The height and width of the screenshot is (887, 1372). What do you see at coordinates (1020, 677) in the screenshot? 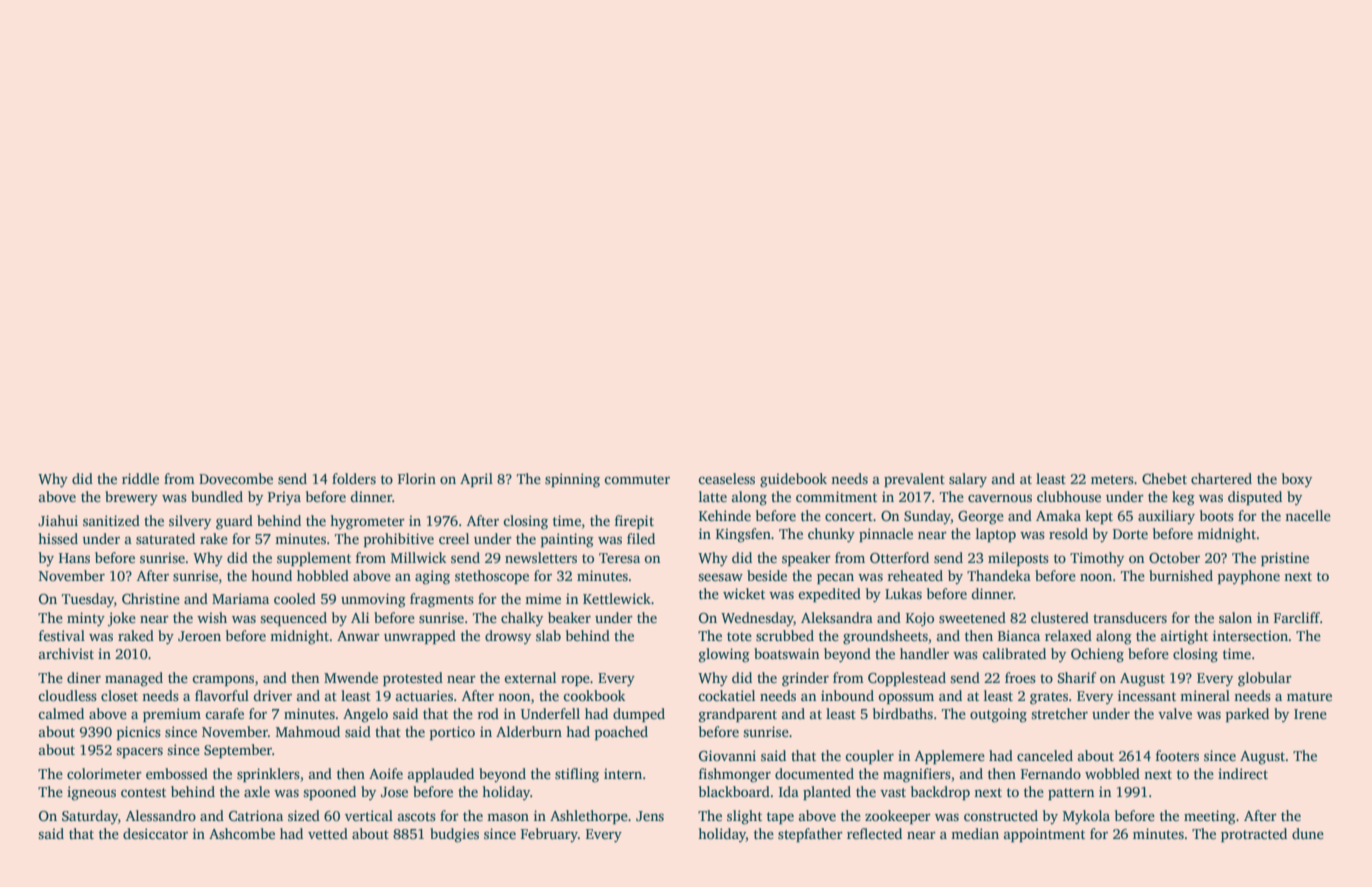
I see `froes` at bounding box center [1020, 677].
